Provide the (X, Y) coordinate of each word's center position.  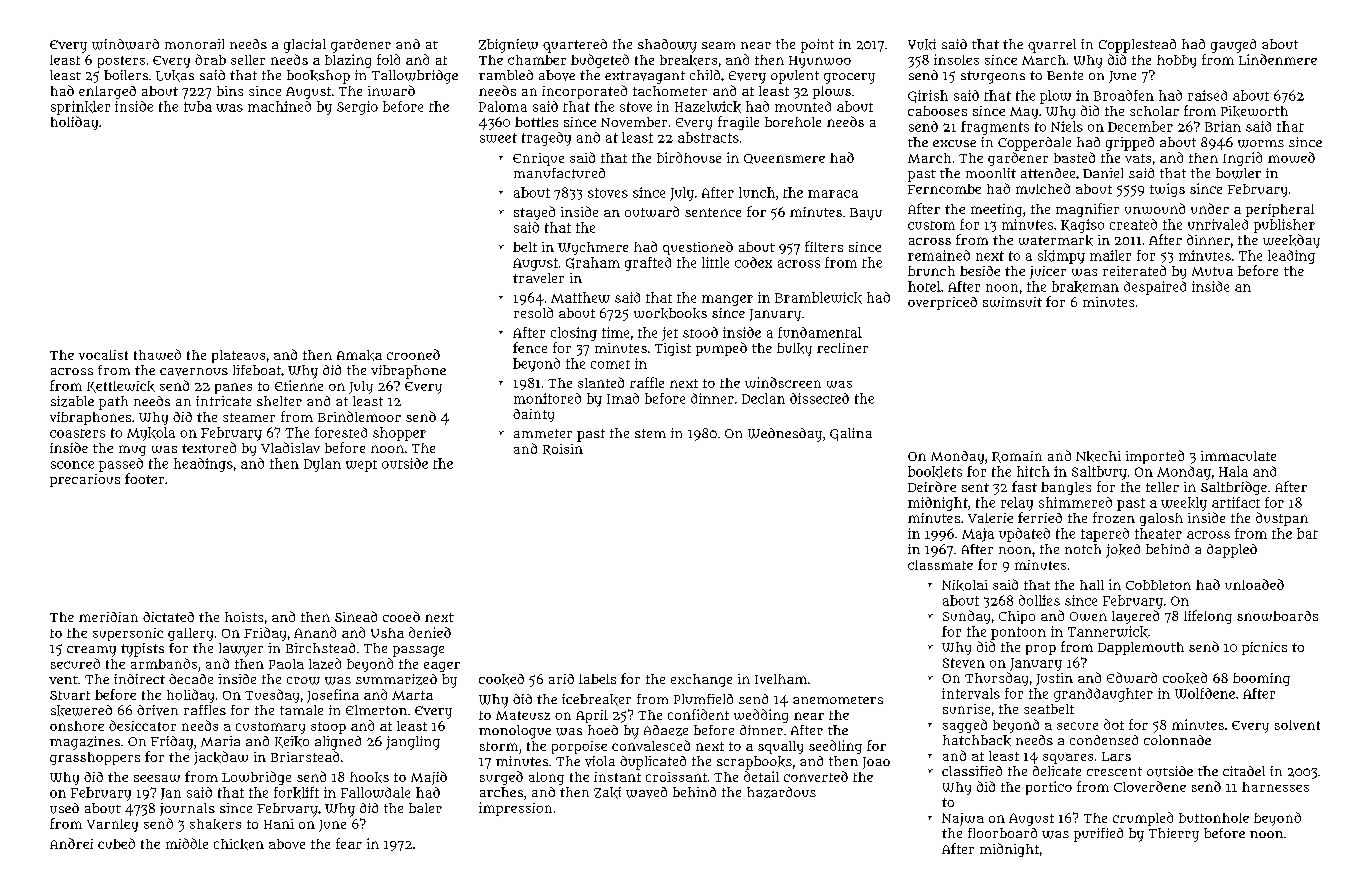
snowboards (1277, 616)
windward (125, 44)
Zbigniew (508, 46)
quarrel (1052, 46)
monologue (515, 732)
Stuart (70, 695)
